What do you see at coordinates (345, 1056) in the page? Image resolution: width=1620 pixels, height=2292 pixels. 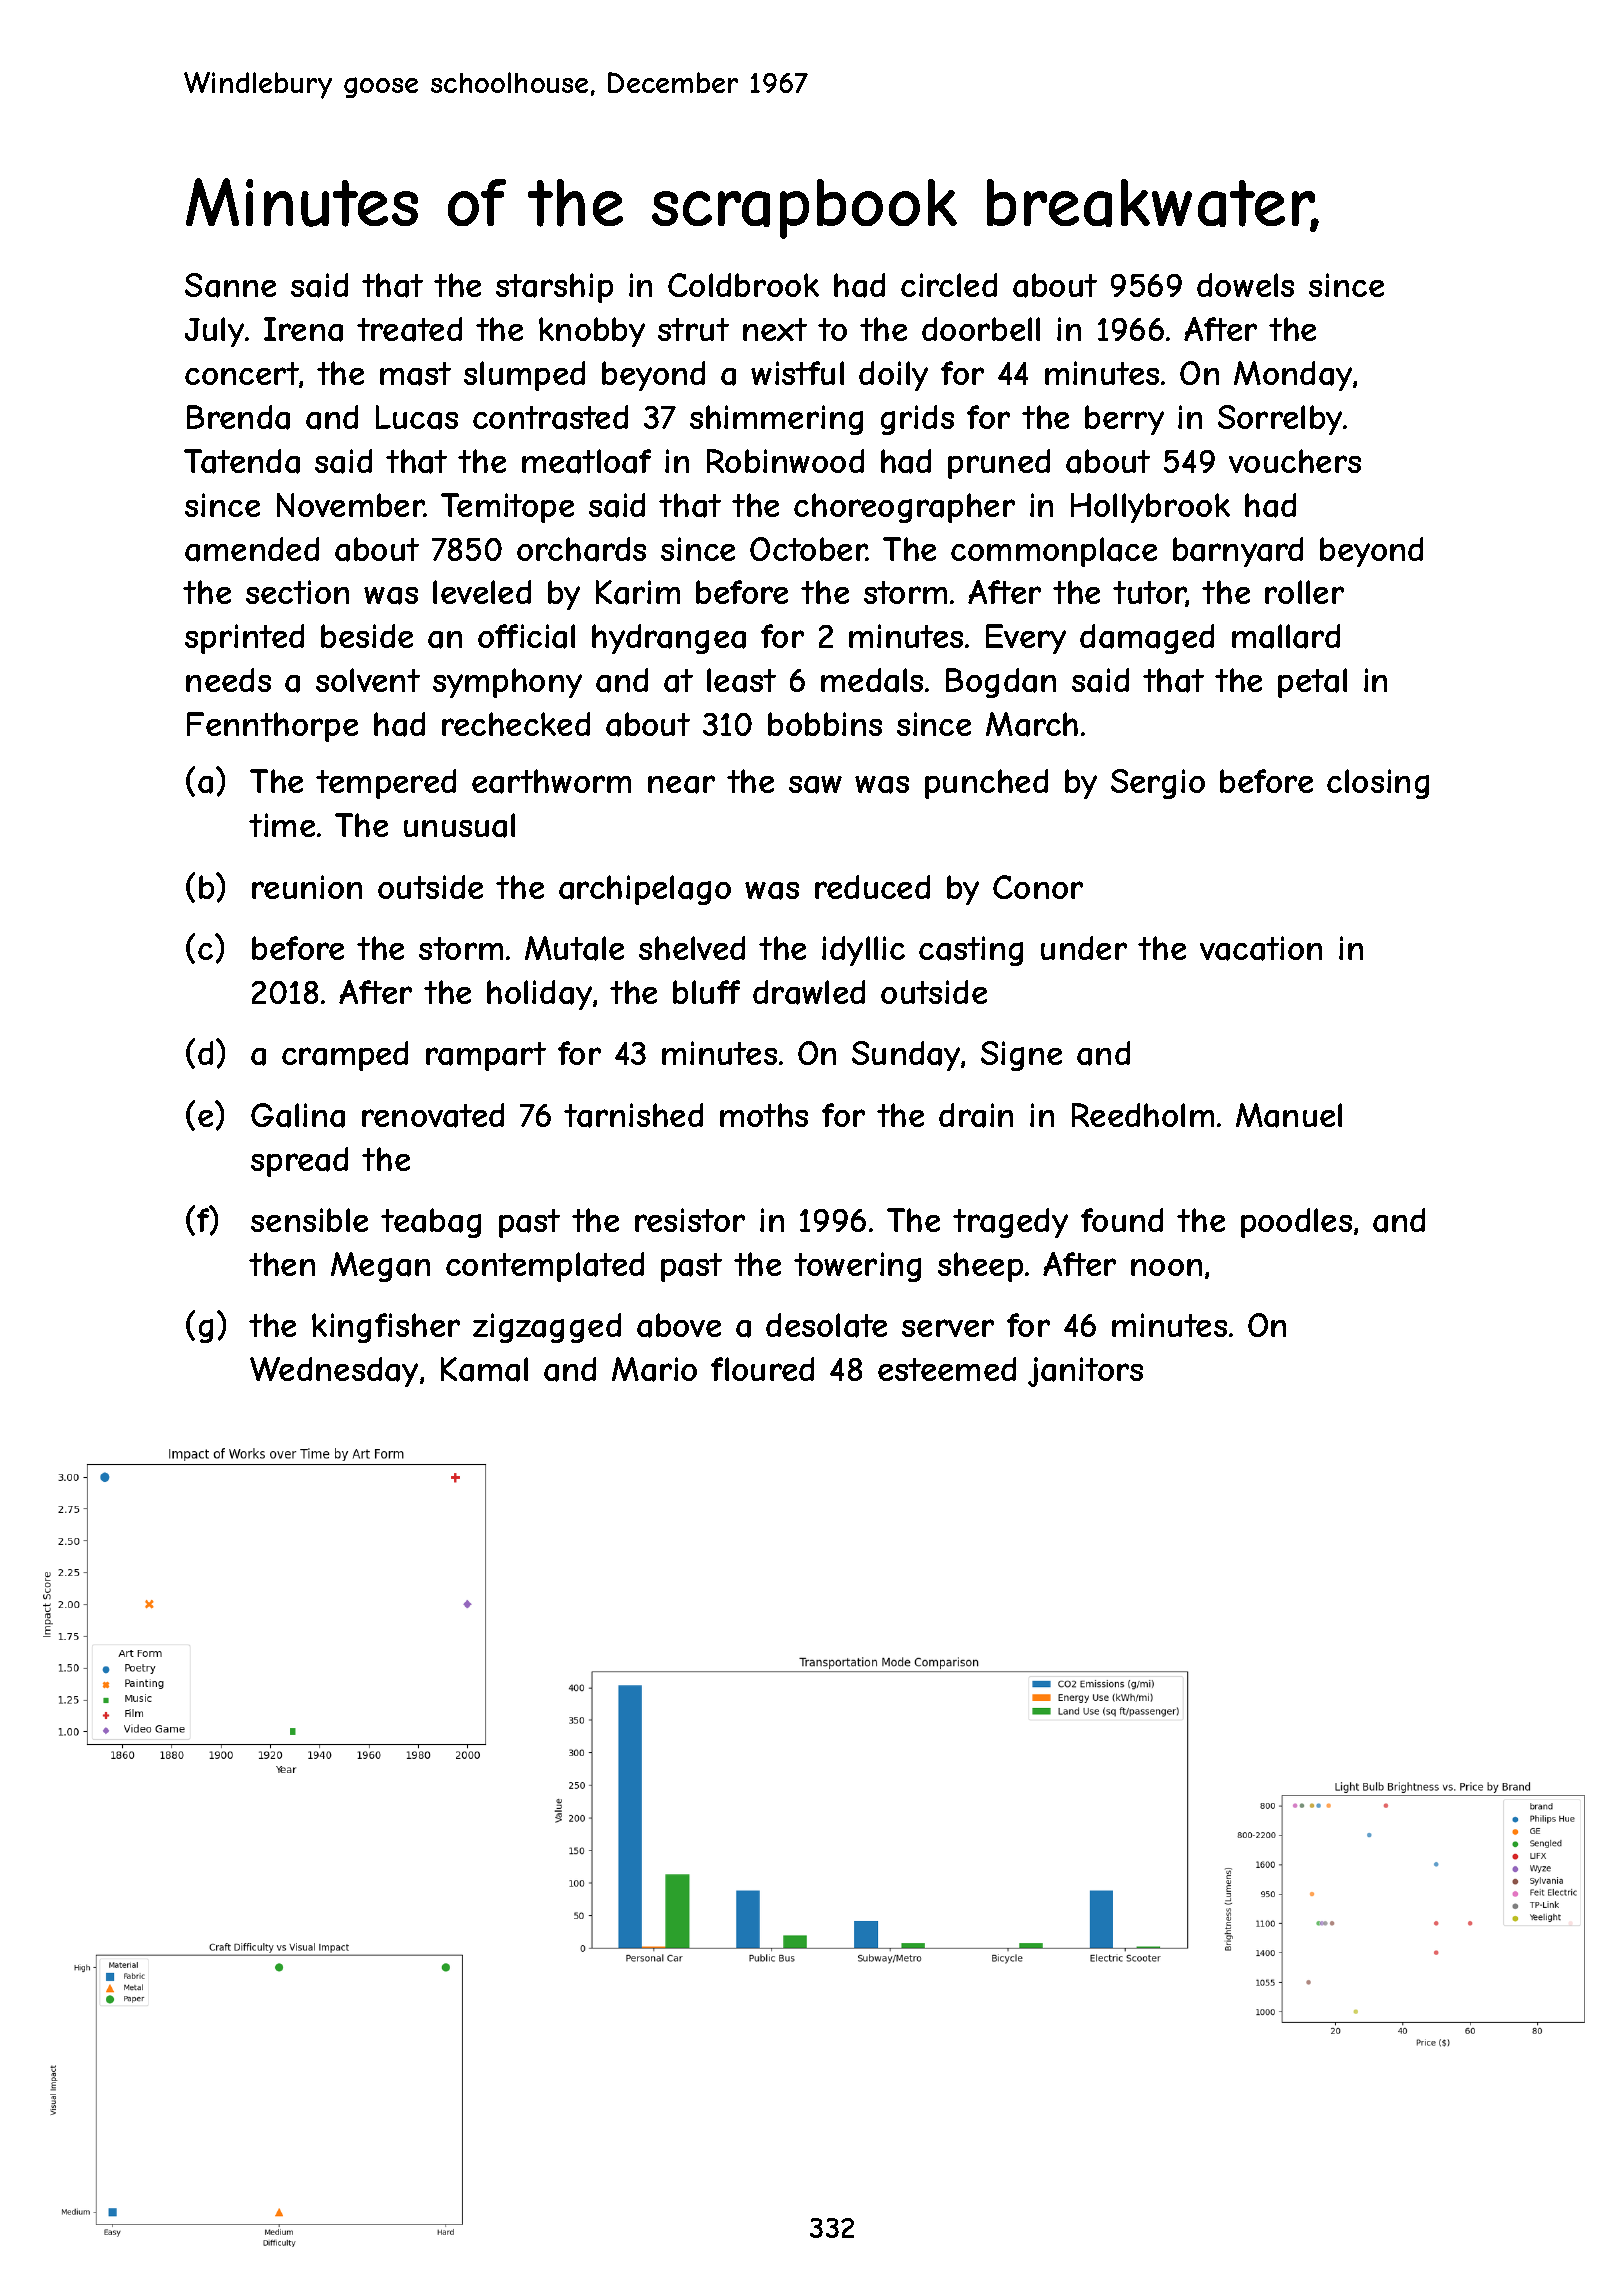 I see `cramped` at bounding box center [345, 1056].
